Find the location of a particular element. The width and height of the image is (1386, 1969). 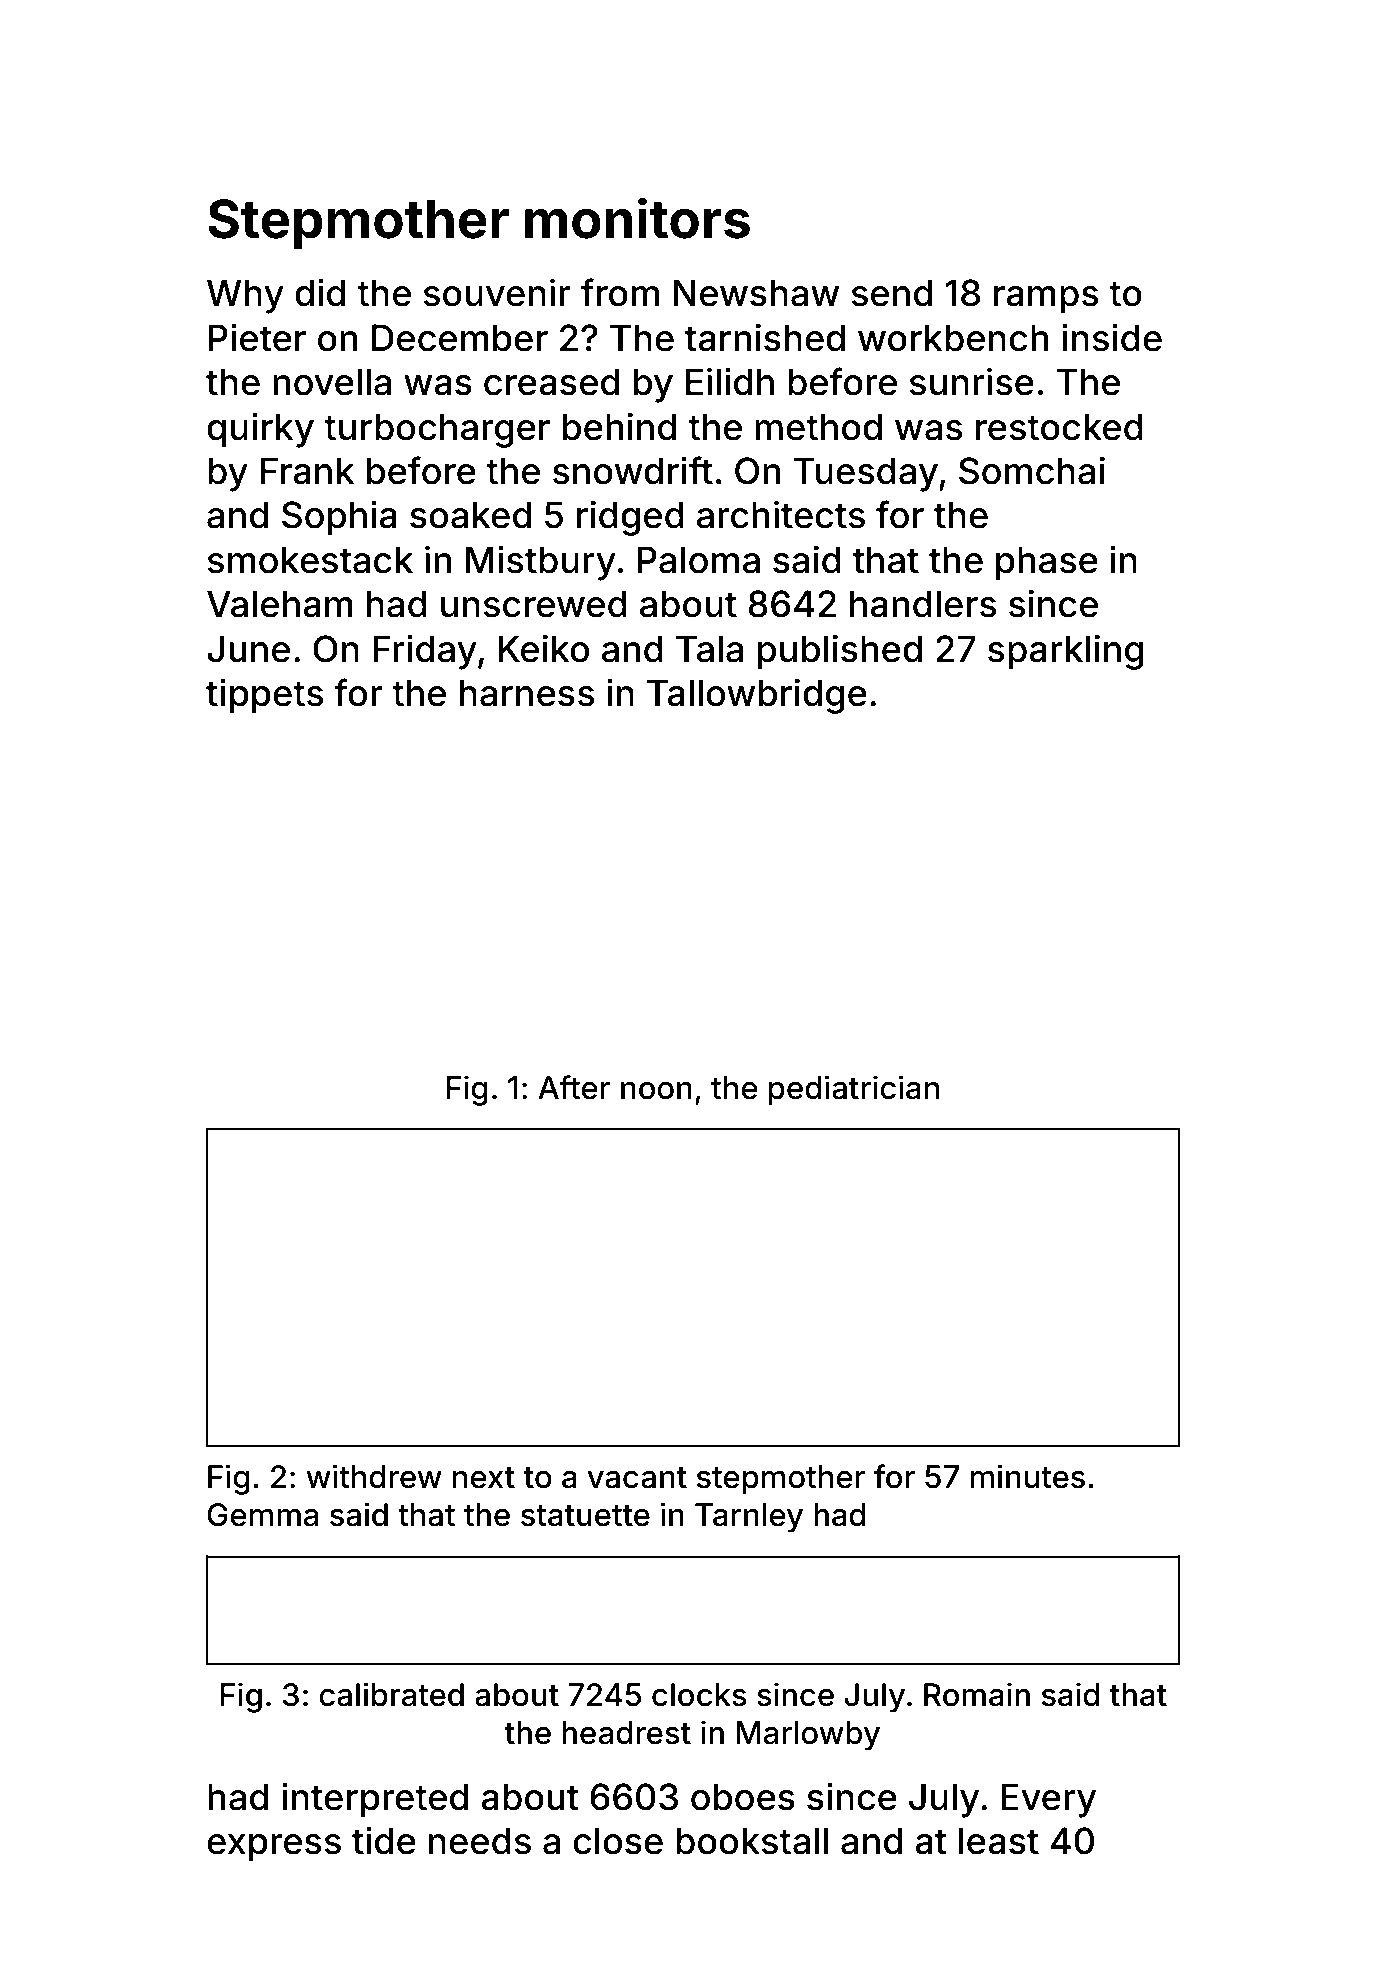

calibrated is located at coordinates (391, 1694).
